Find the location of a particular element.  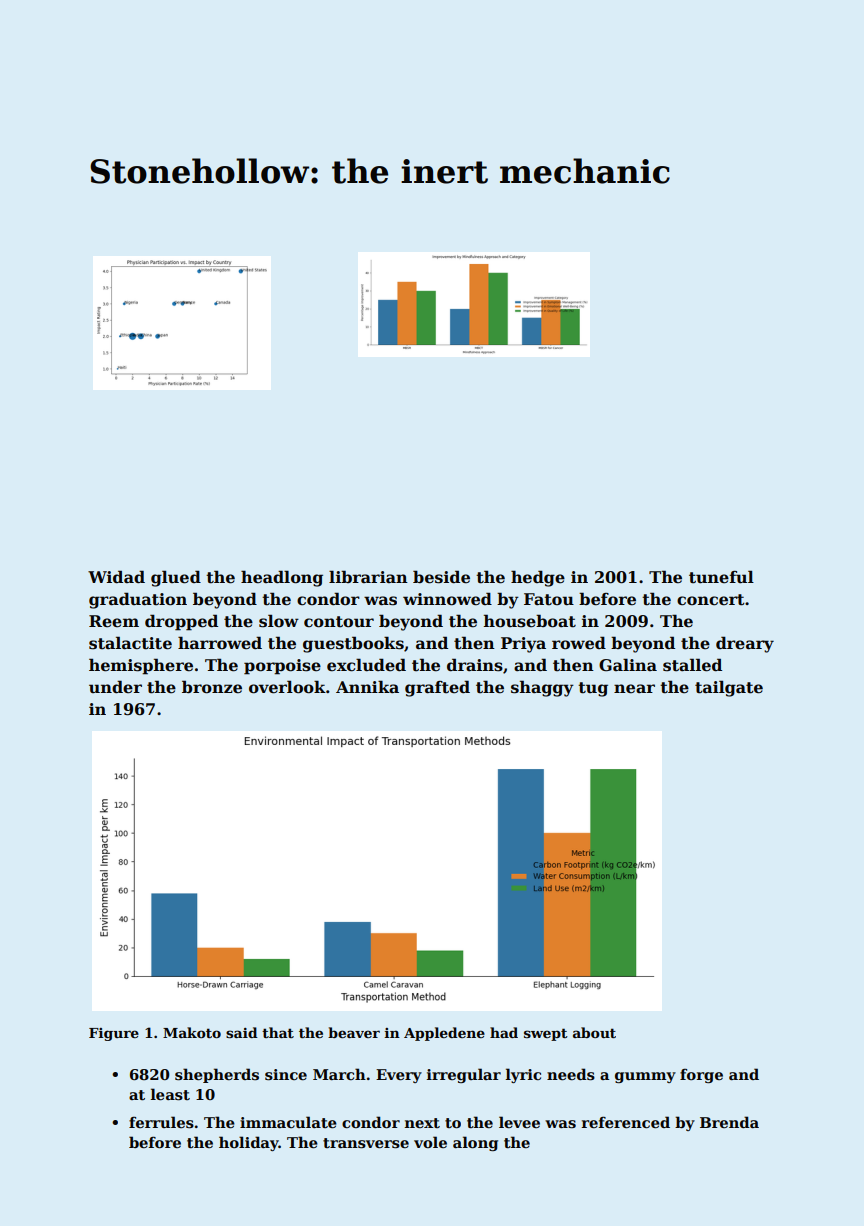

glued is located at coordinates (176, 578).
